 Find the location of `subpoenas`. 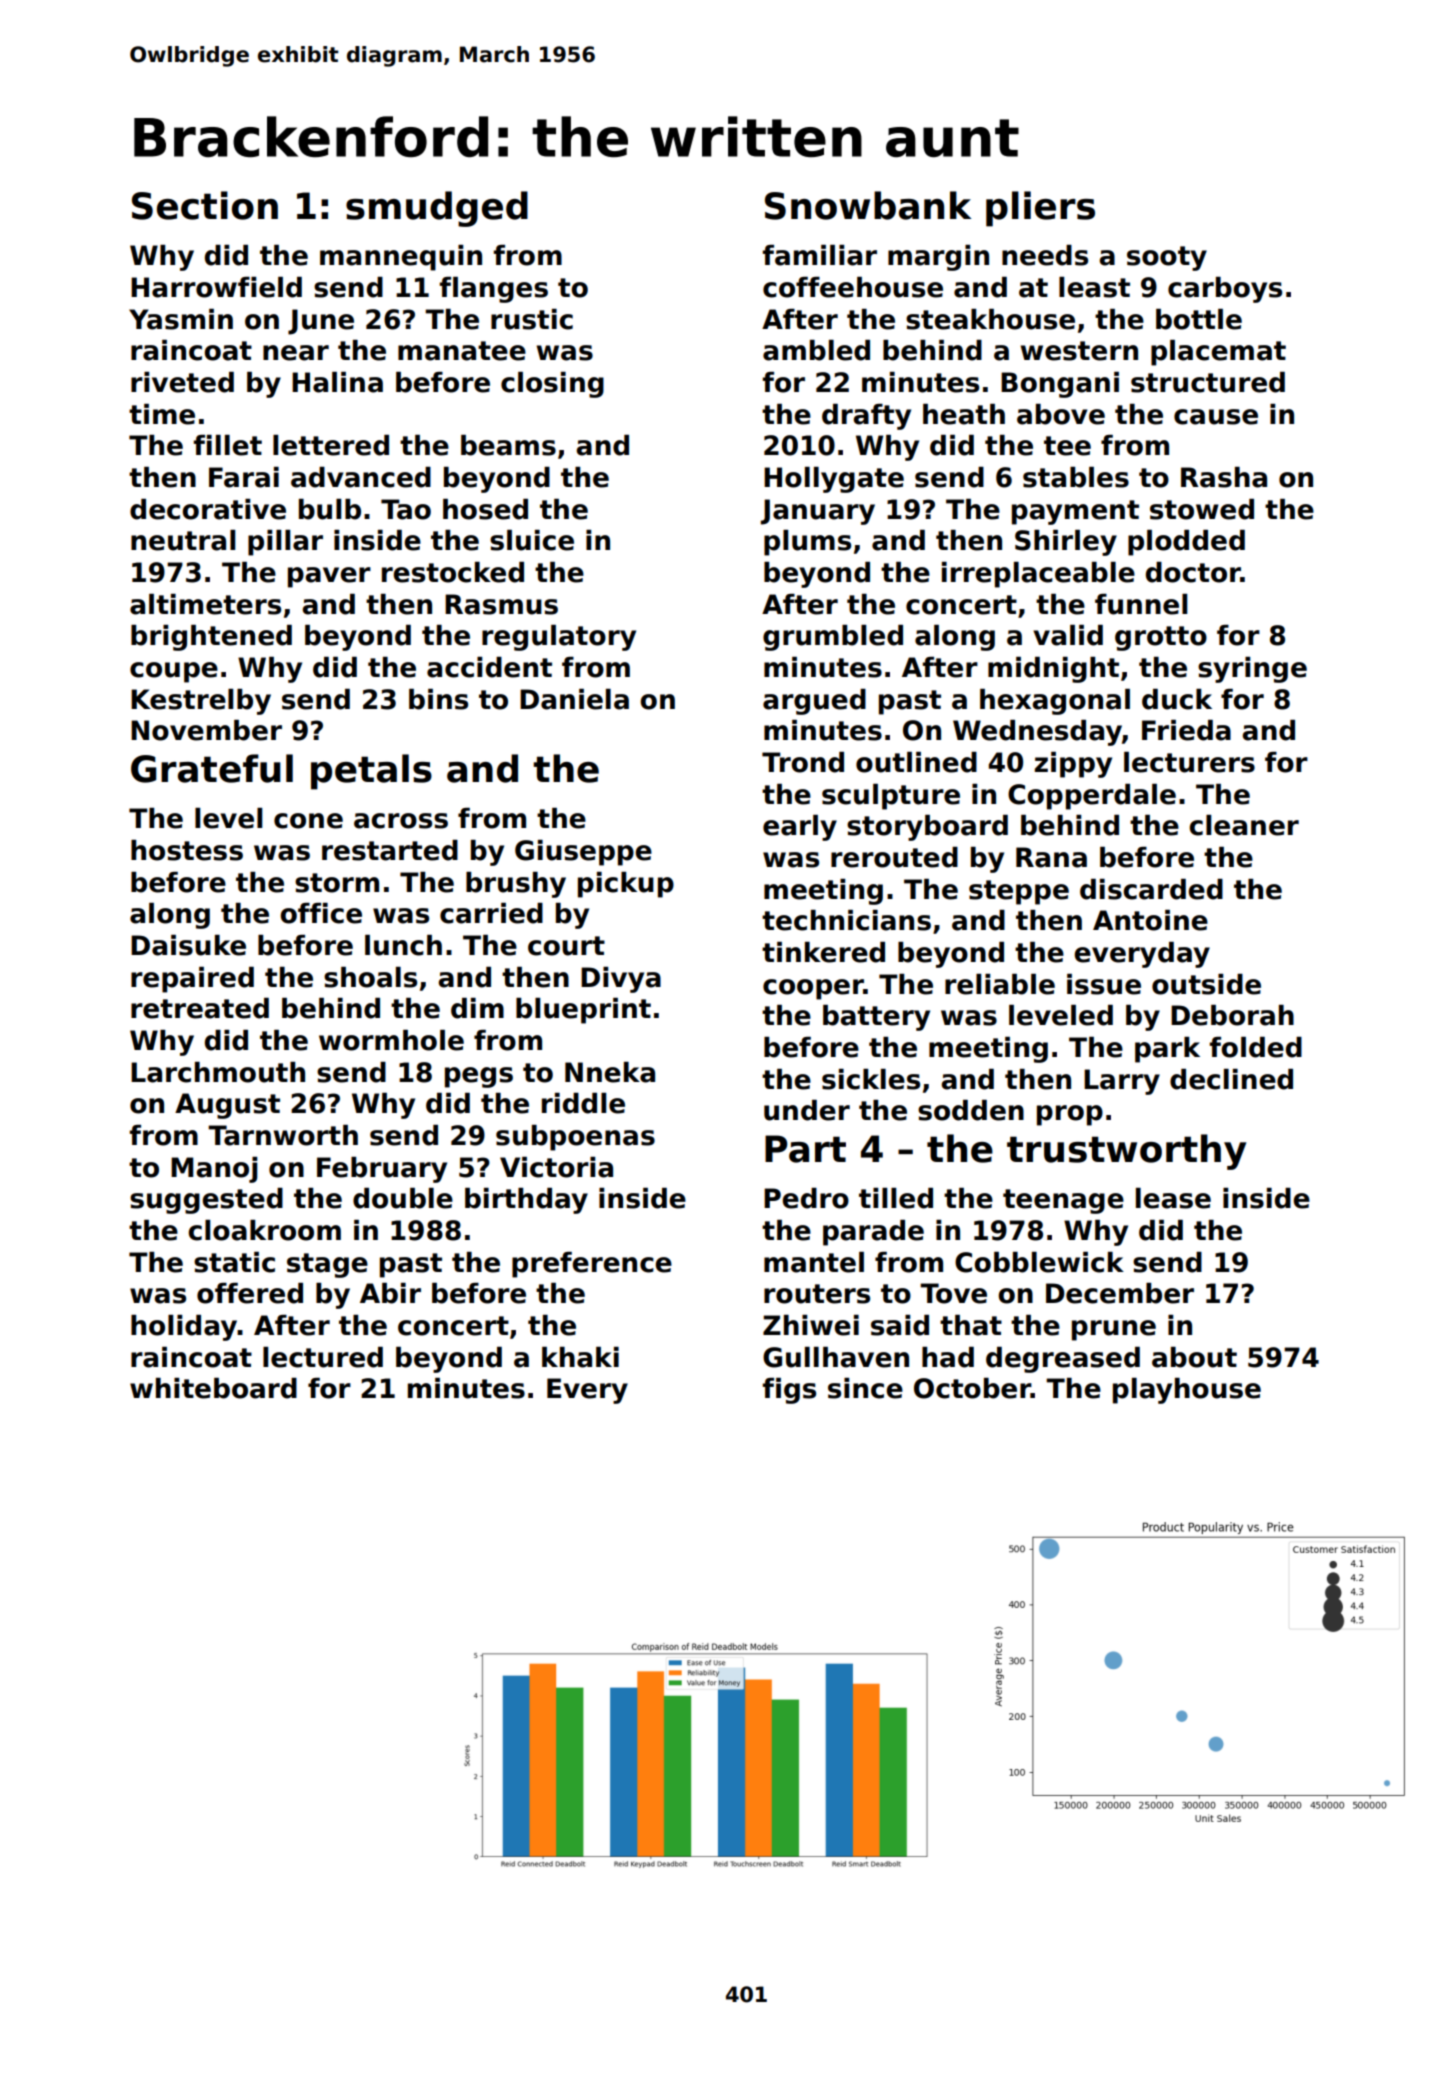

subpoenas is located at coordinates (575, 1138).
